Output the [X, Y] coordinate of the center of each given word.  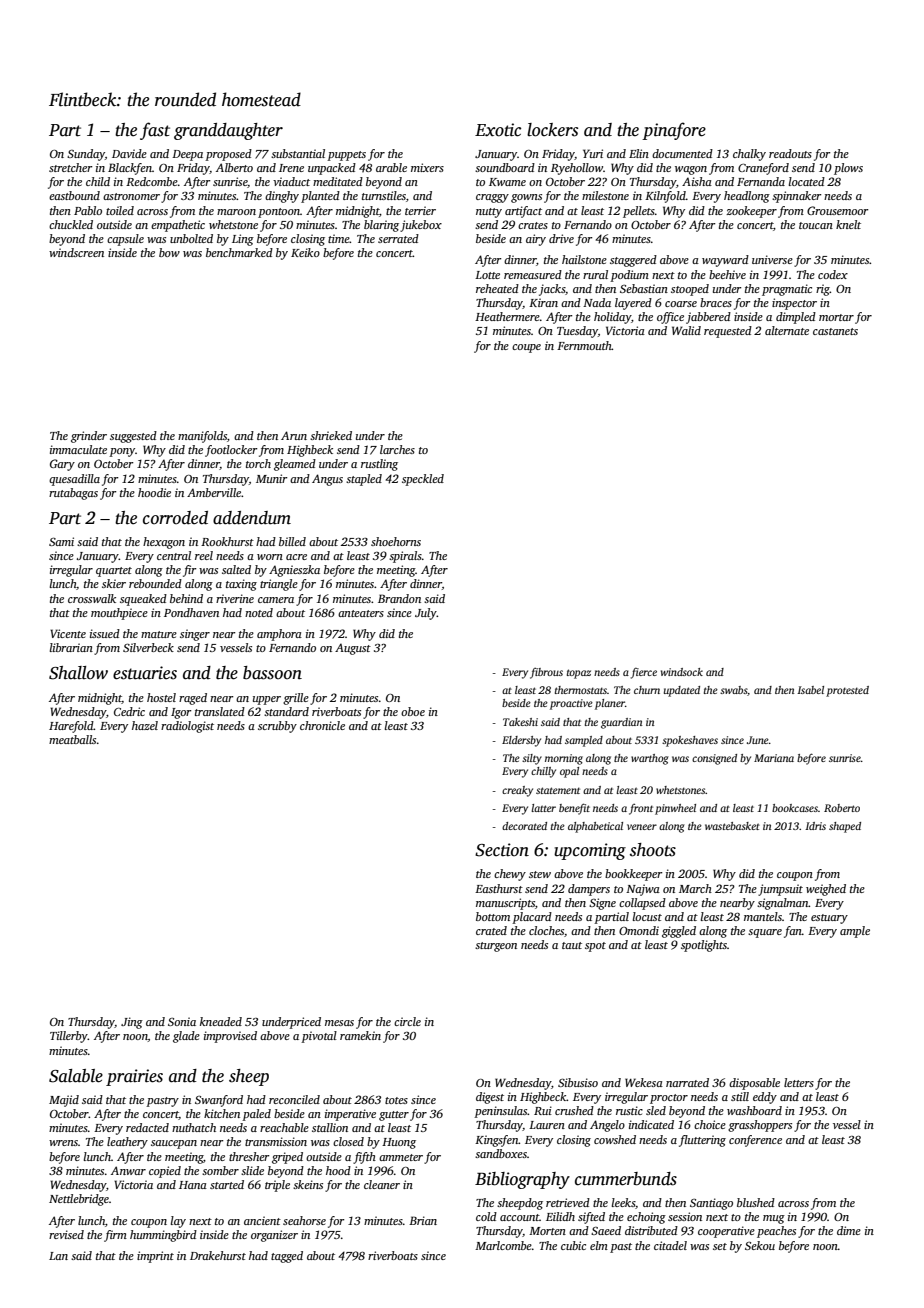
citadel [670, 1245]
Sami [61, 541]
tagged [287, 1257]
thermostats [581, 690]
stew [540, 874]
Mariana [774, 758]
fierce [644, 673]
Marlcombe [503, 1245]
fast [155, 131]
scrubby [277, 727]
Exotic [498, 130]
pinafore [674, 131]
